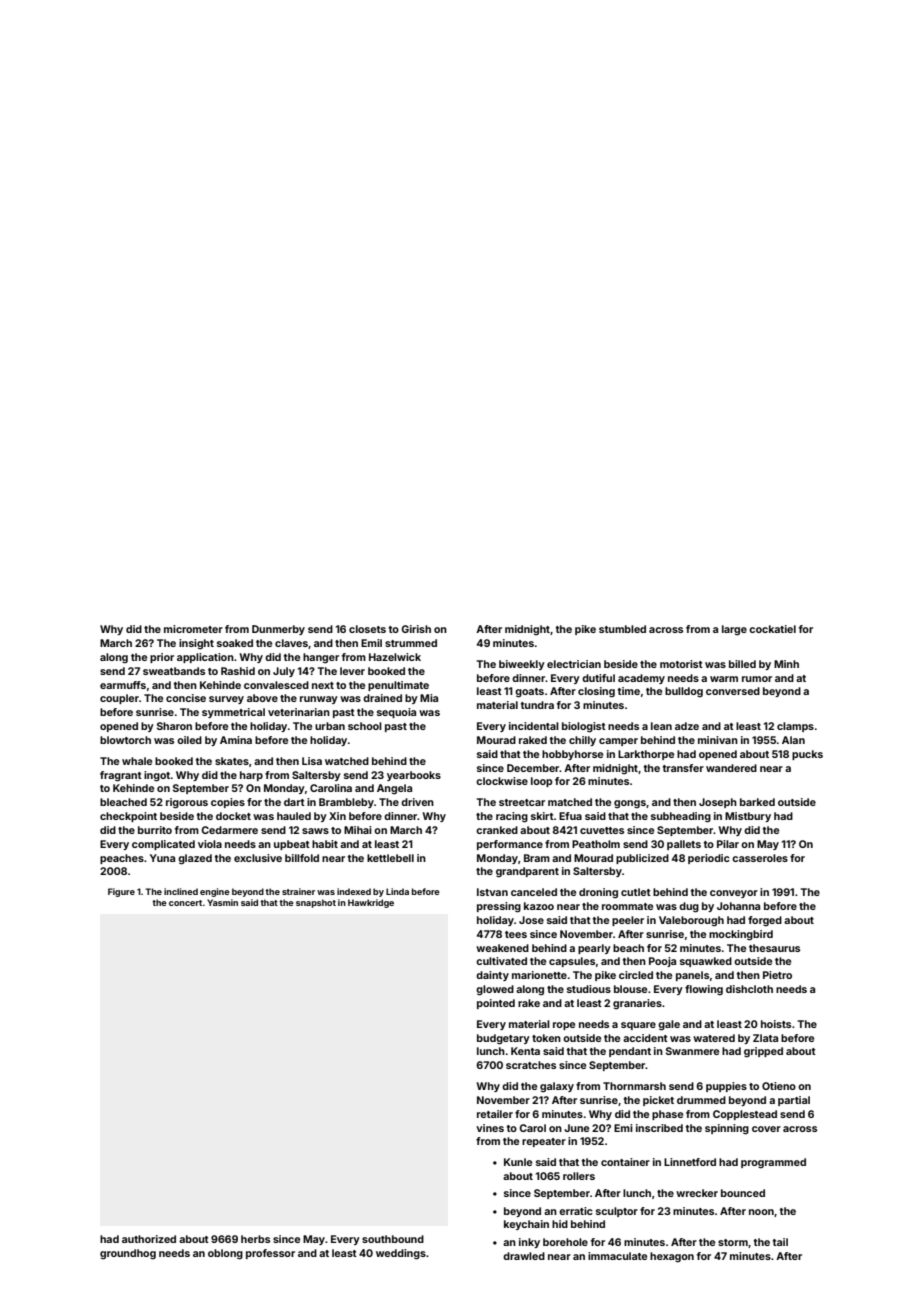  What do you see at coordinates (122, 859) in the page?
I see `peaches` at bounding box center [122, 859].
